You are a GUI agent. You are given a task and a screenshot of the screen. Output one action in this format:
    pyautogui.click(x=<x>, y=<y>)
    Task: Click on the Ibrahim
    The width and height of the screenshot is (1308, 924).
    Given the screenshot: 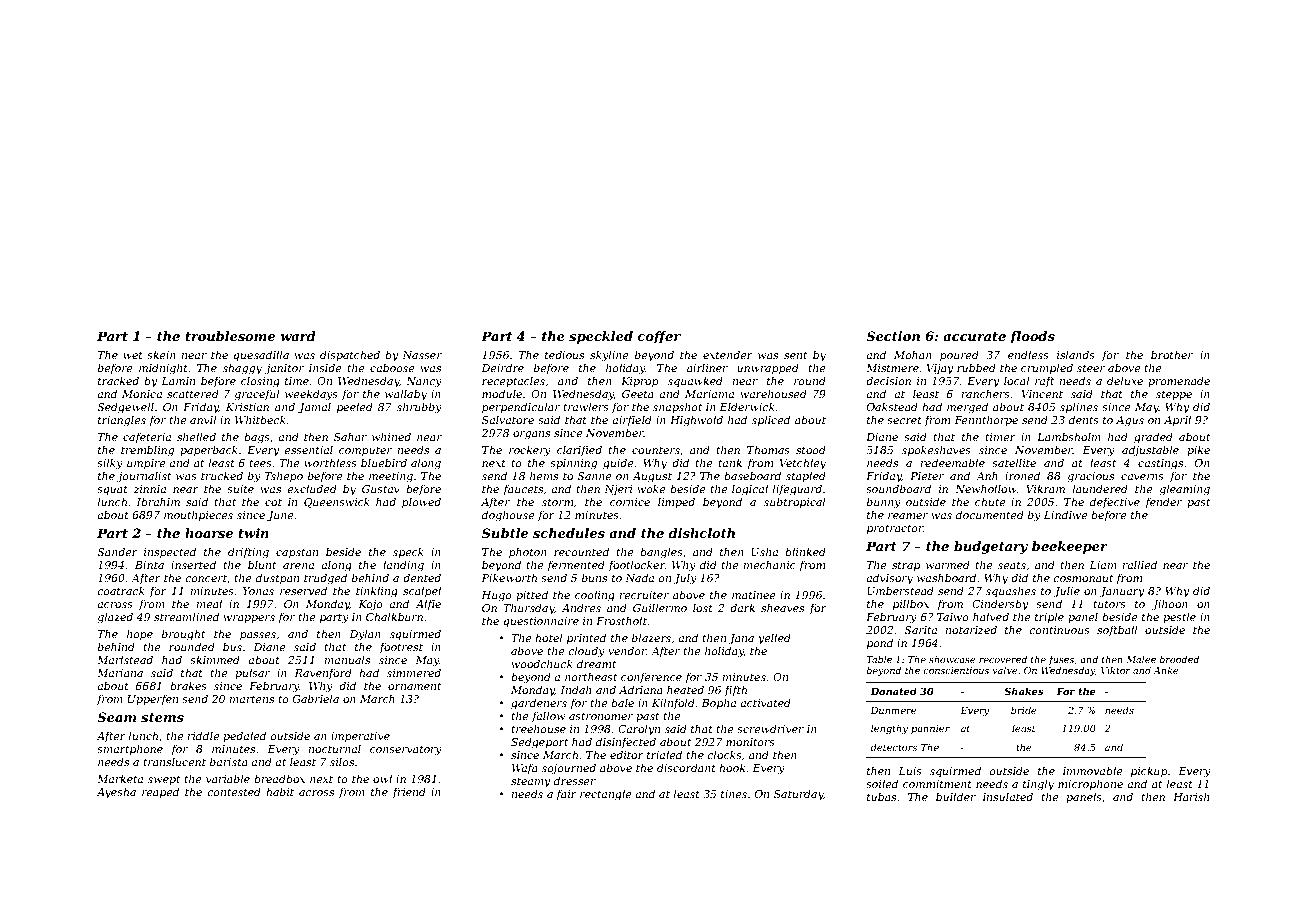 What is the action you would take?
    pyautogui.click(x=158, y=501)
